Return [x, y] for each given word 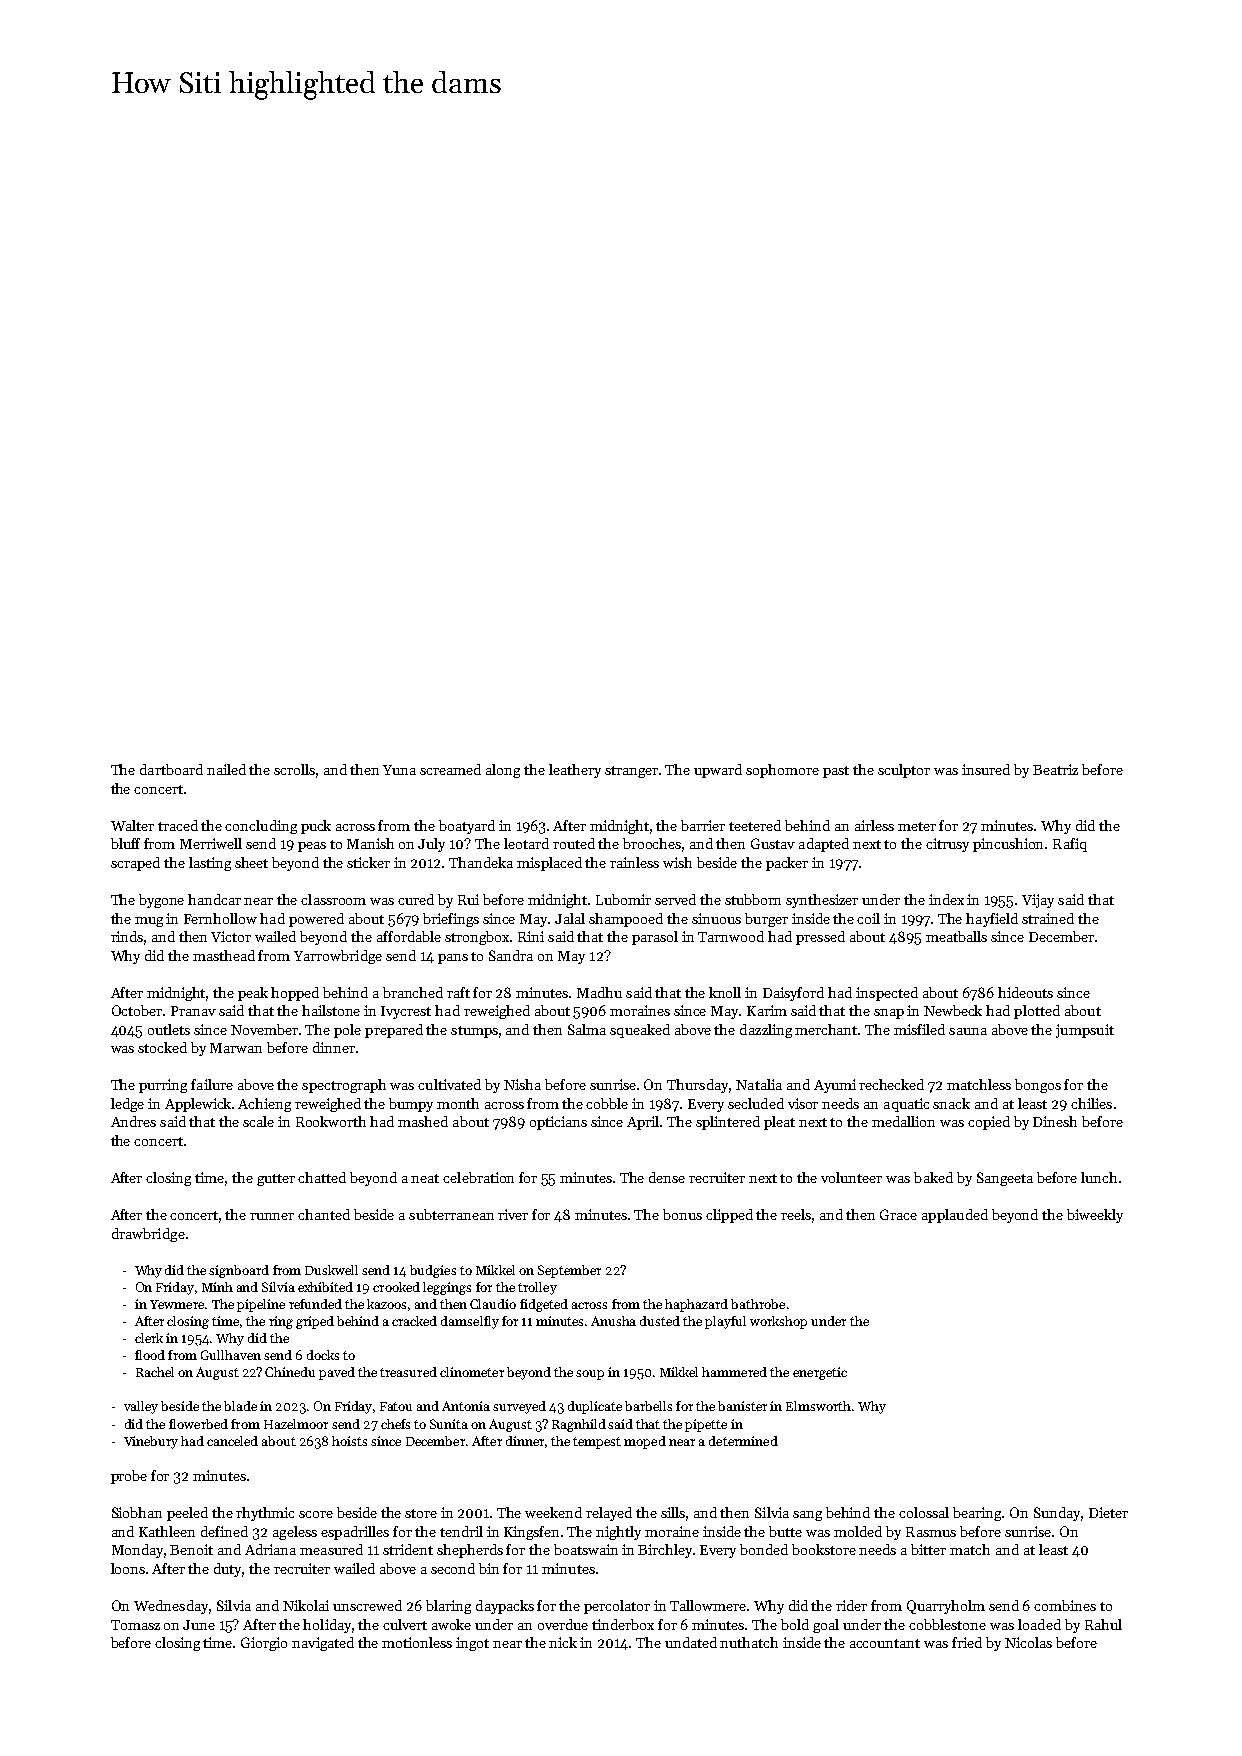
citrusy [947, 845]
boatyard [467, 827]
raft [458, 992]
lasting [210, 864]
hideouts [1025, 992]
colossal [924, 1512]
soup [590, 1375]
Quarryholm [946, 1607]
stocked [162, 1047]
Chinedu [290, 1372]
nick [563, 1642]
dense [667, 1177]
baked [933, 1177]
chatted [322, 1177]
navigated [323, 1644]
